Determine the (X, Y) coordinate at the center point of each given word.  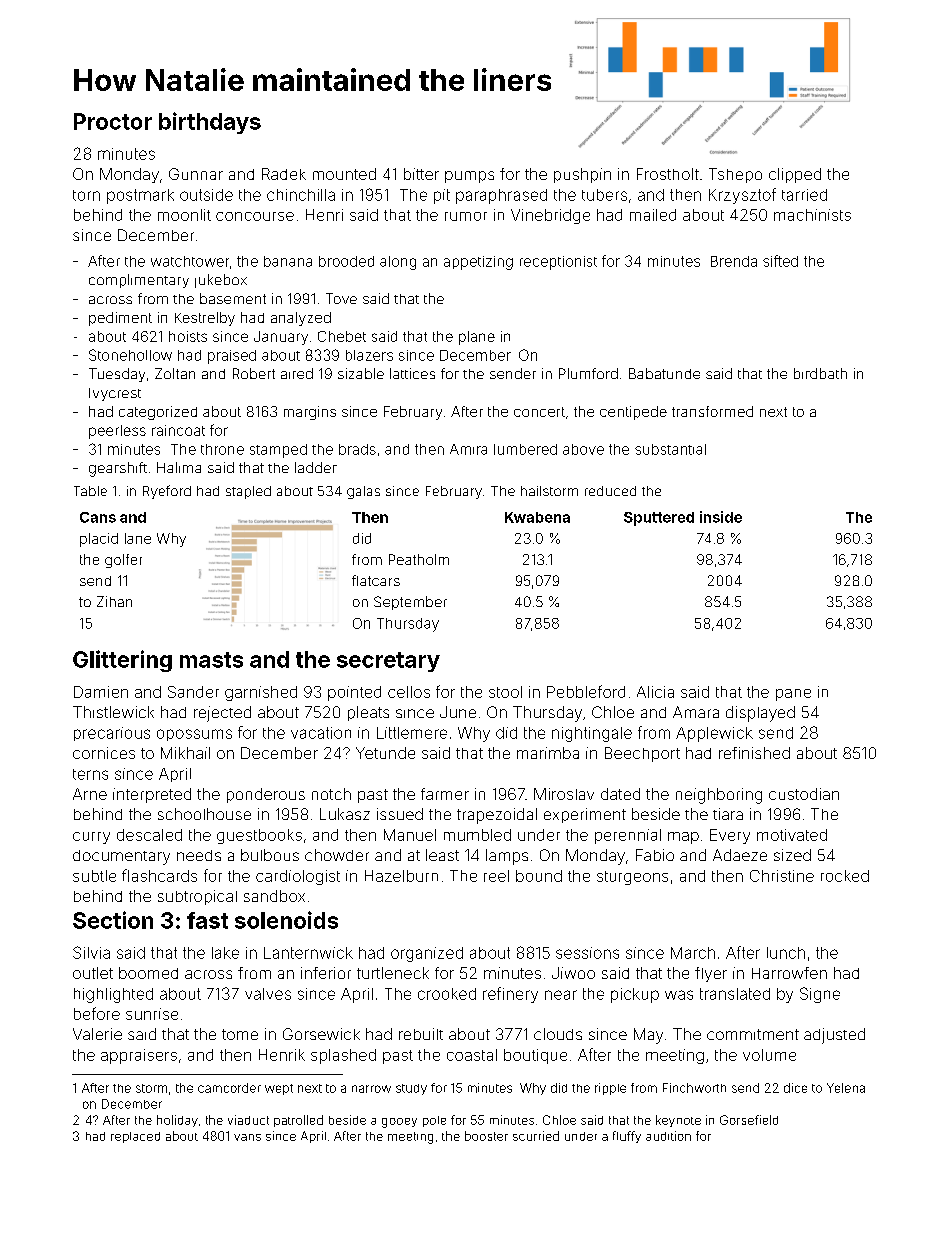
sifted (780, 261)
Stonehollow (130, 355)
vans (247, 1137)
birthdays (210, 123)
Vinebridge (550, 216)
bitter (421, 174)
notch (331, 794)
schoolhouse (204, 814)
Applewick (714, 734)
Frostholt (668, 174)
